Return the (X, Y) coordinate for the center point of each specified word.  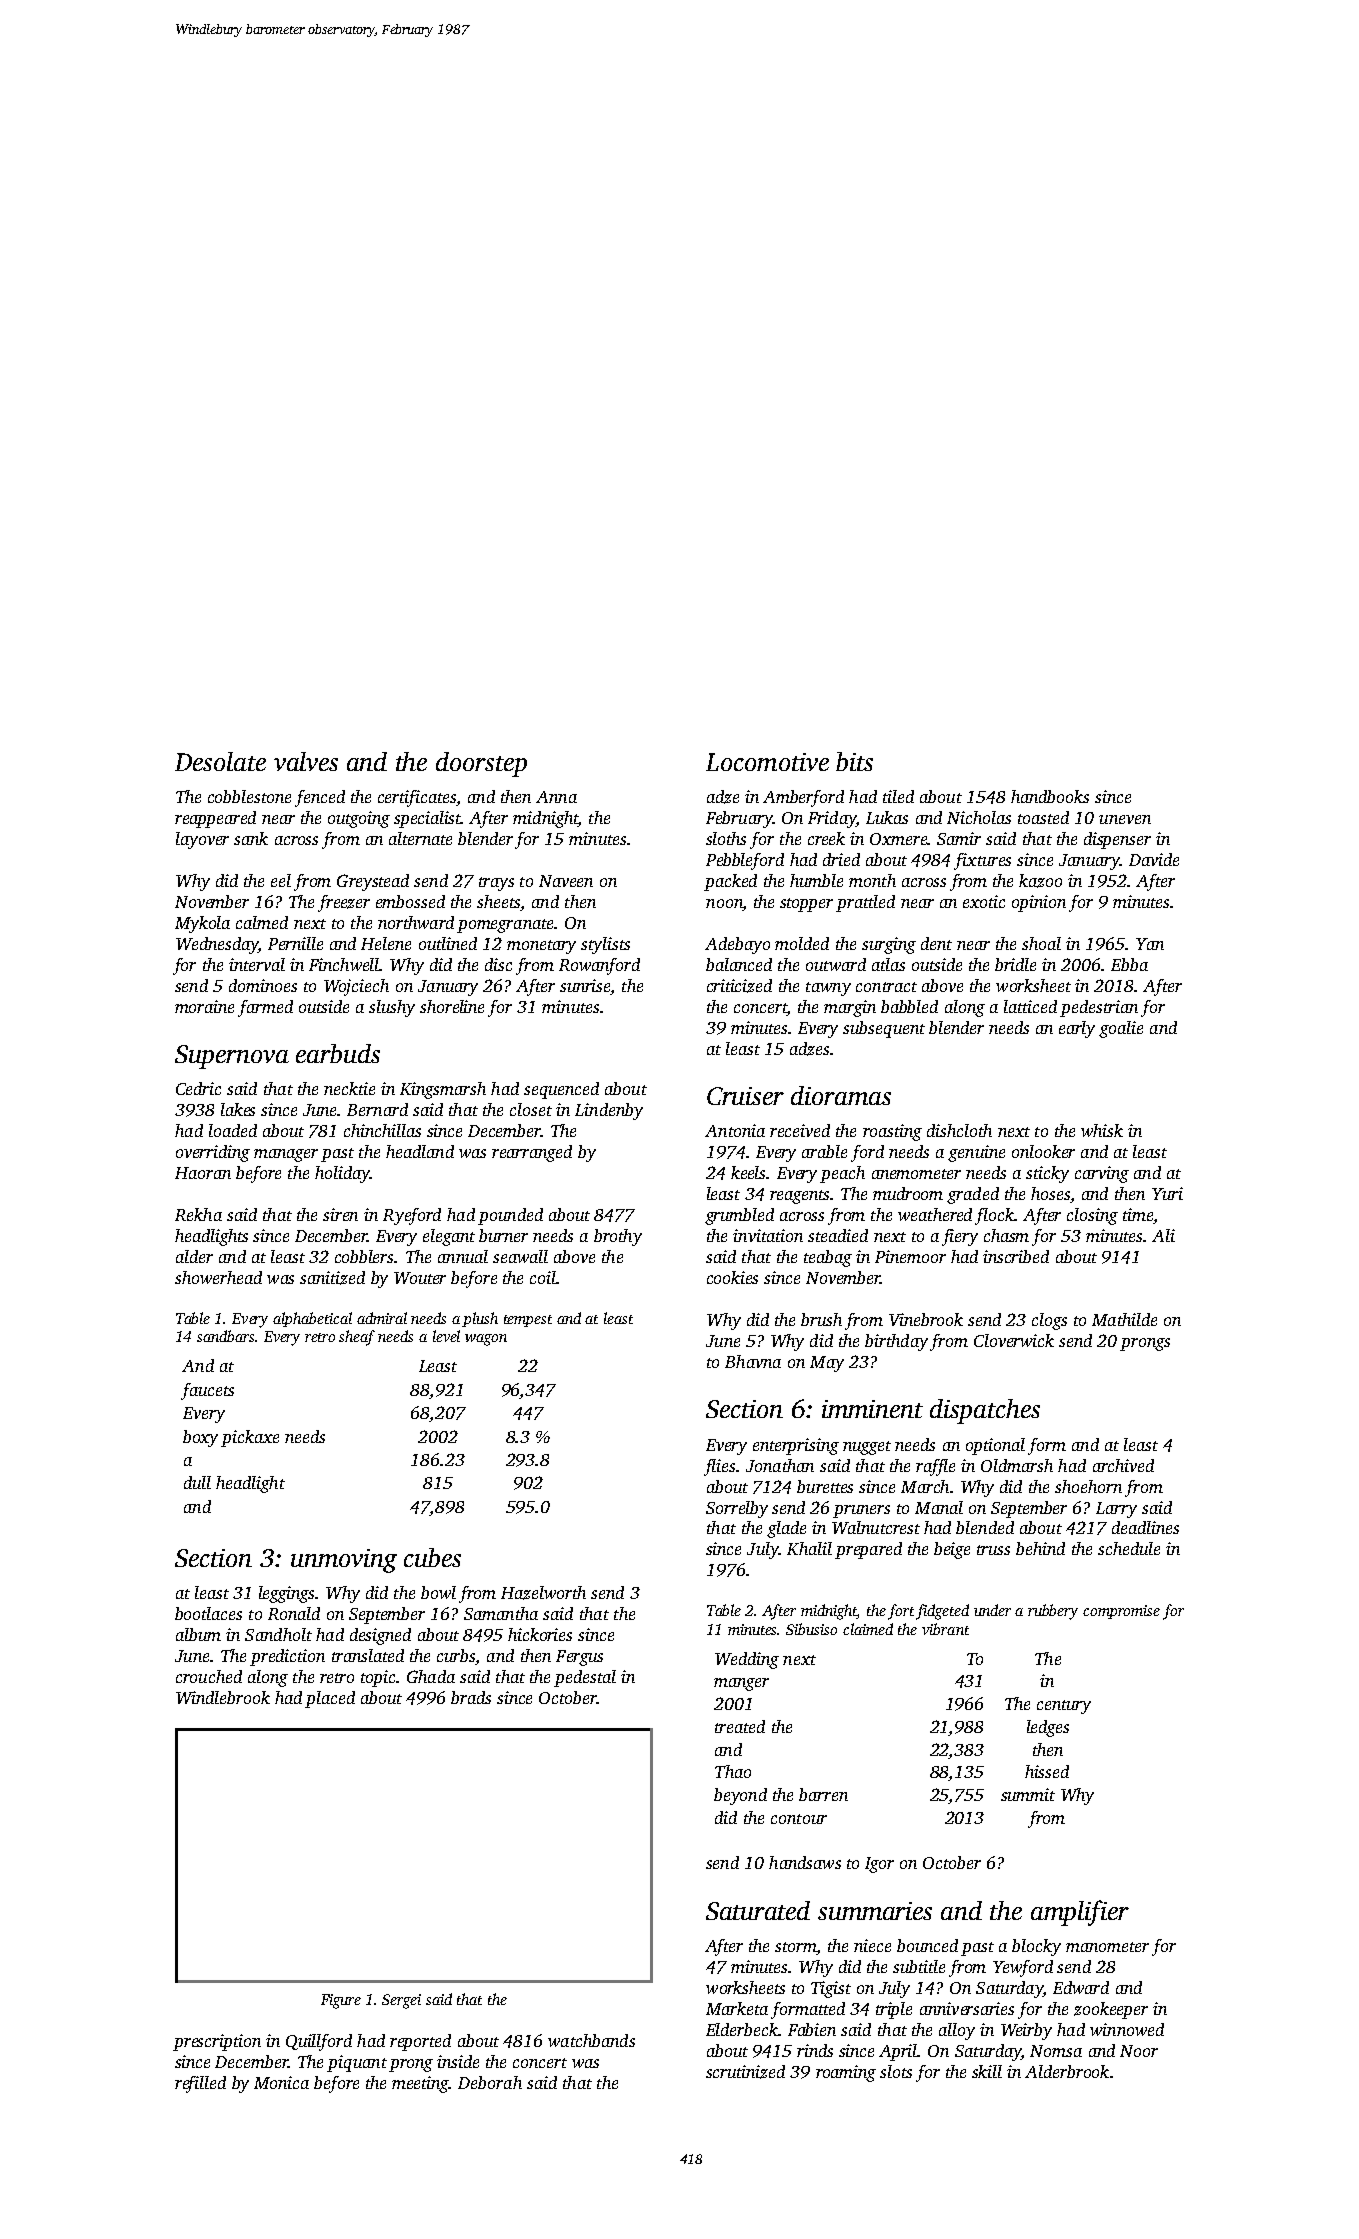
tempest (528, 1321)
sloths (726, 838)
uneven (1125, 819)
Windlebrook (223, 1697)
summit (1028, 1794)
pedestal (585, 1678)
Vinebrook (926, 1319)
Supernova (232, 1057)
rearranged (532, 1153)
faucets (207, 1391)
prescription (217, 2042)
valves (306, 761)
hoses (1050, 1193)
